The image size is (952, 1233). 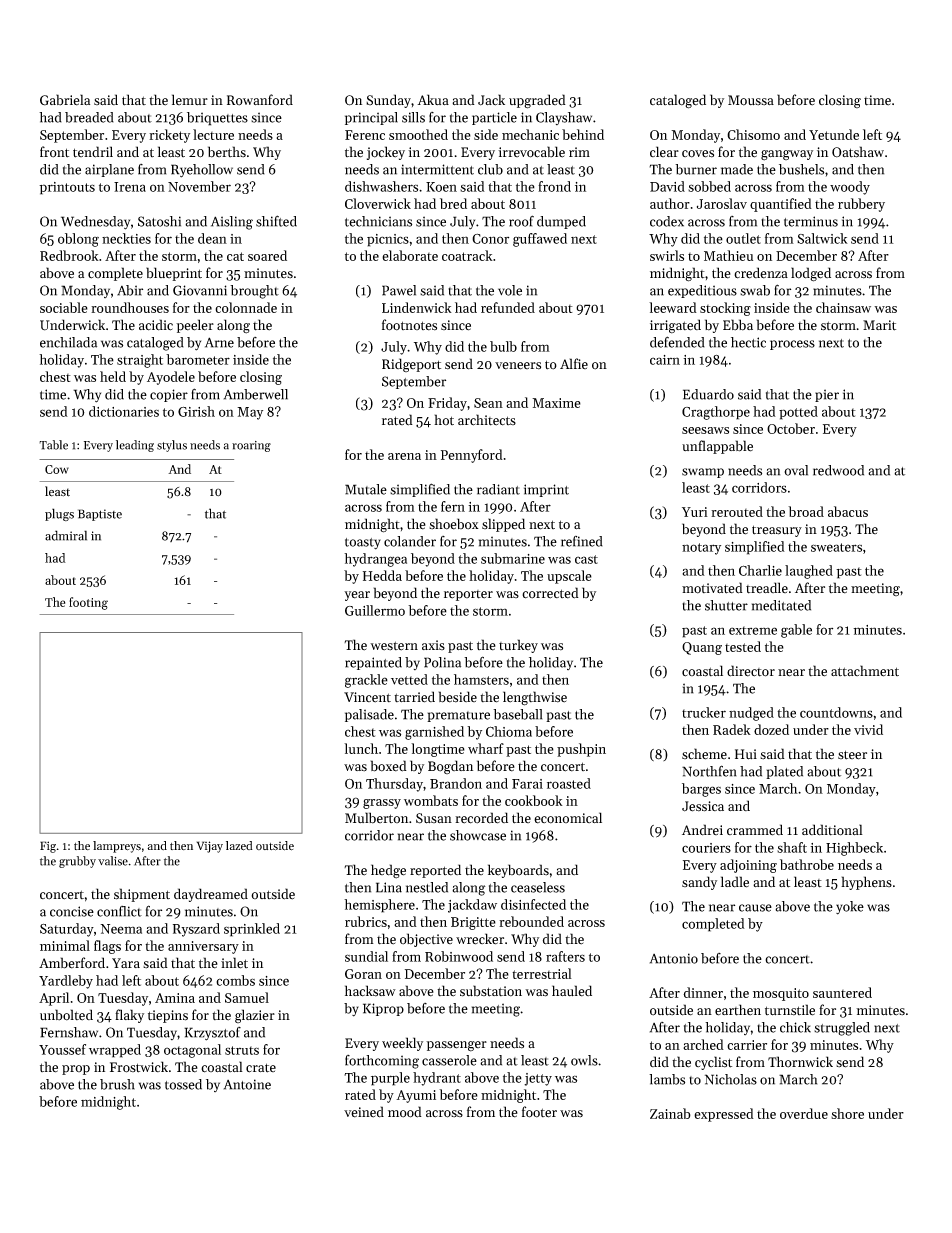 What do you see at coordinates (375, 560) in the screenshot?
I see `hydrangea` at bounding box center [375, 560].
